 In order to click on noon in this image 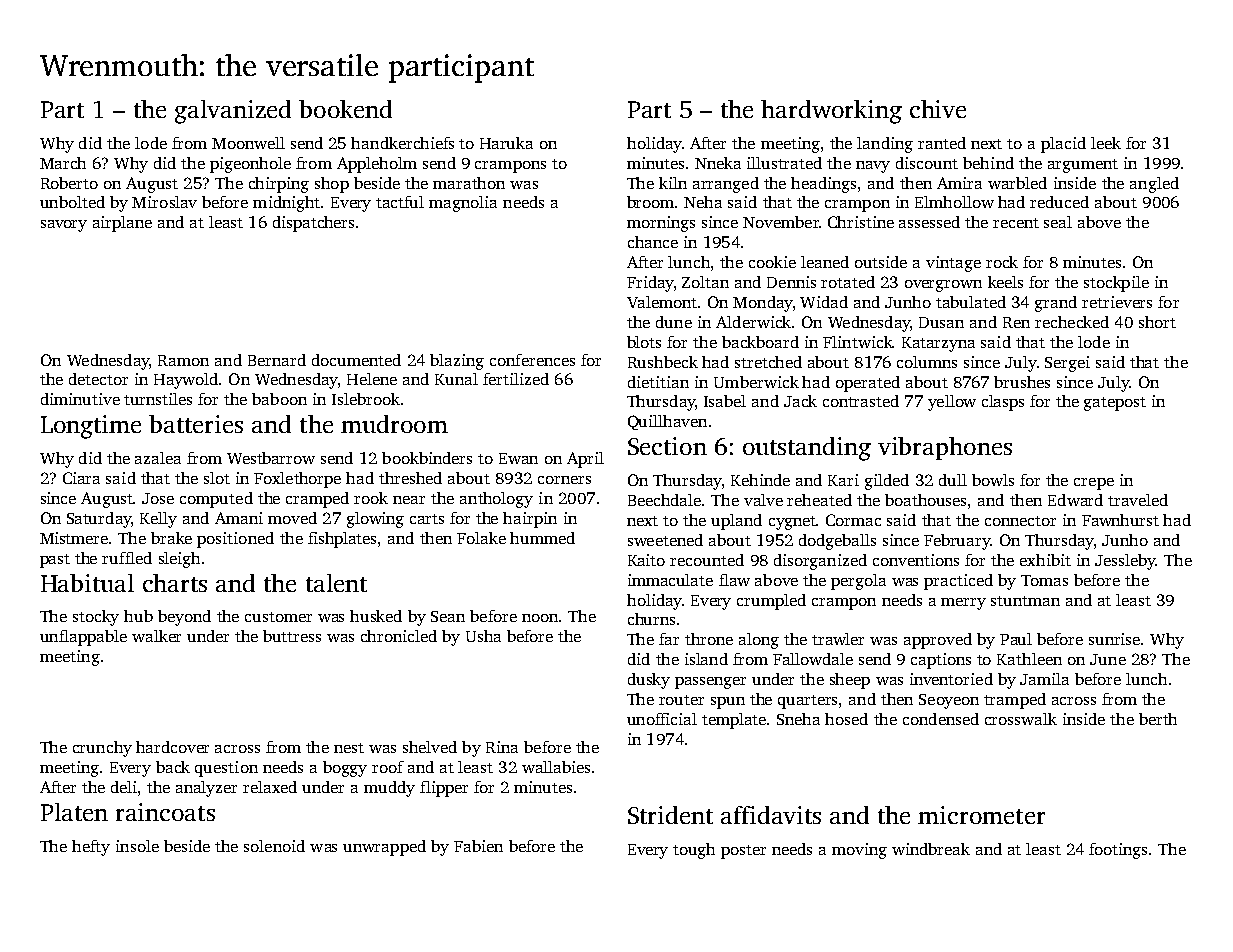, I will do `click(540, 618)`.
